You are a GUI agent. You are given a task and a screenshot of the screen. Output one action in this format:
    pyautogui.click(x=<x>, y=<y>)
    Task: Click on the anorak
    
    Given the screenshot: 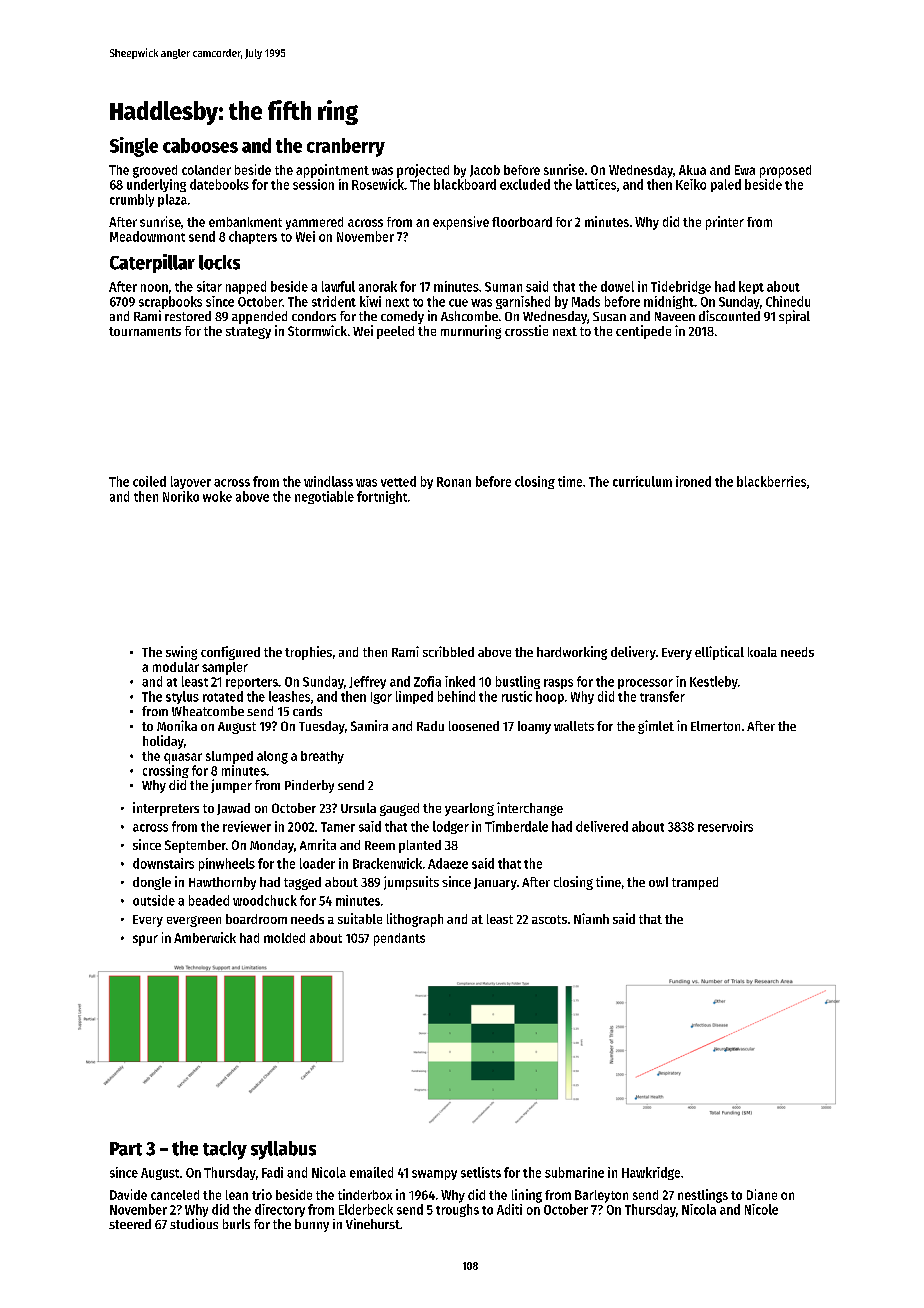 What is the action you would take?
    pyautogui.click(x=378, y=286)
